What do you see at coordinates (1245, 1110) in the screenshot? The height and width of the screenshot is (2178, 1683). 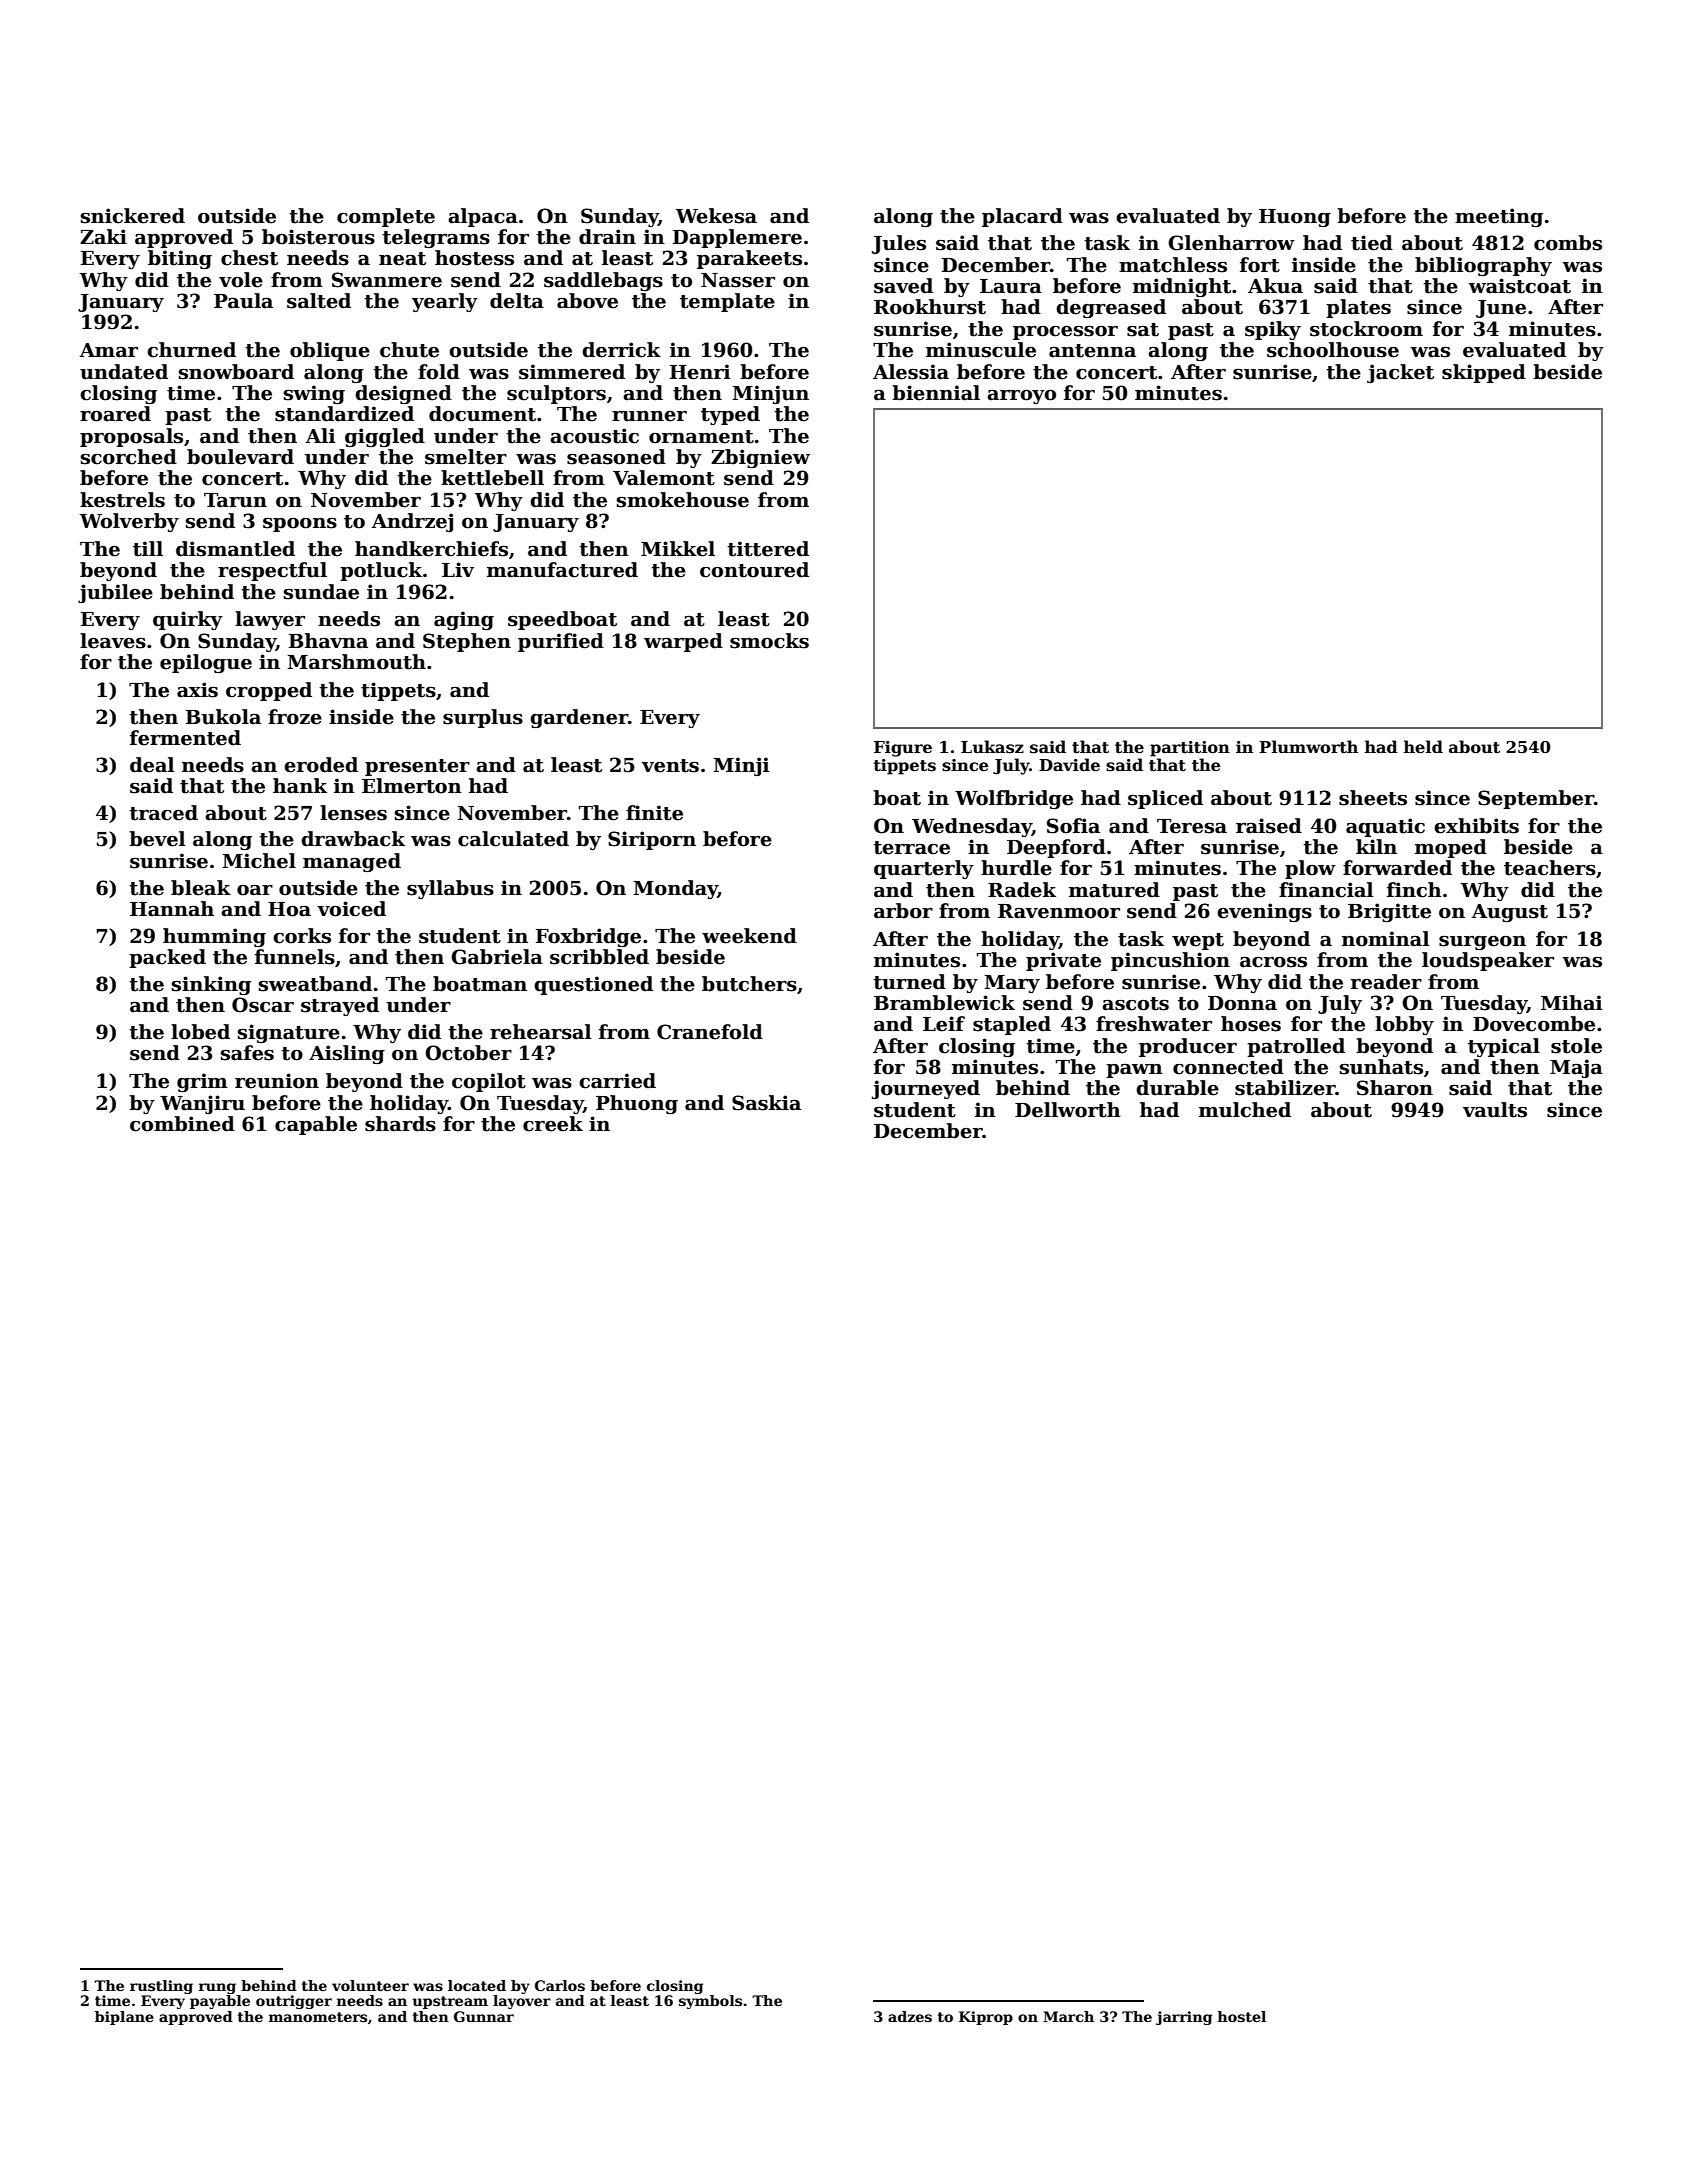 I see `mulched` at bounding box center [1245, 1110].
